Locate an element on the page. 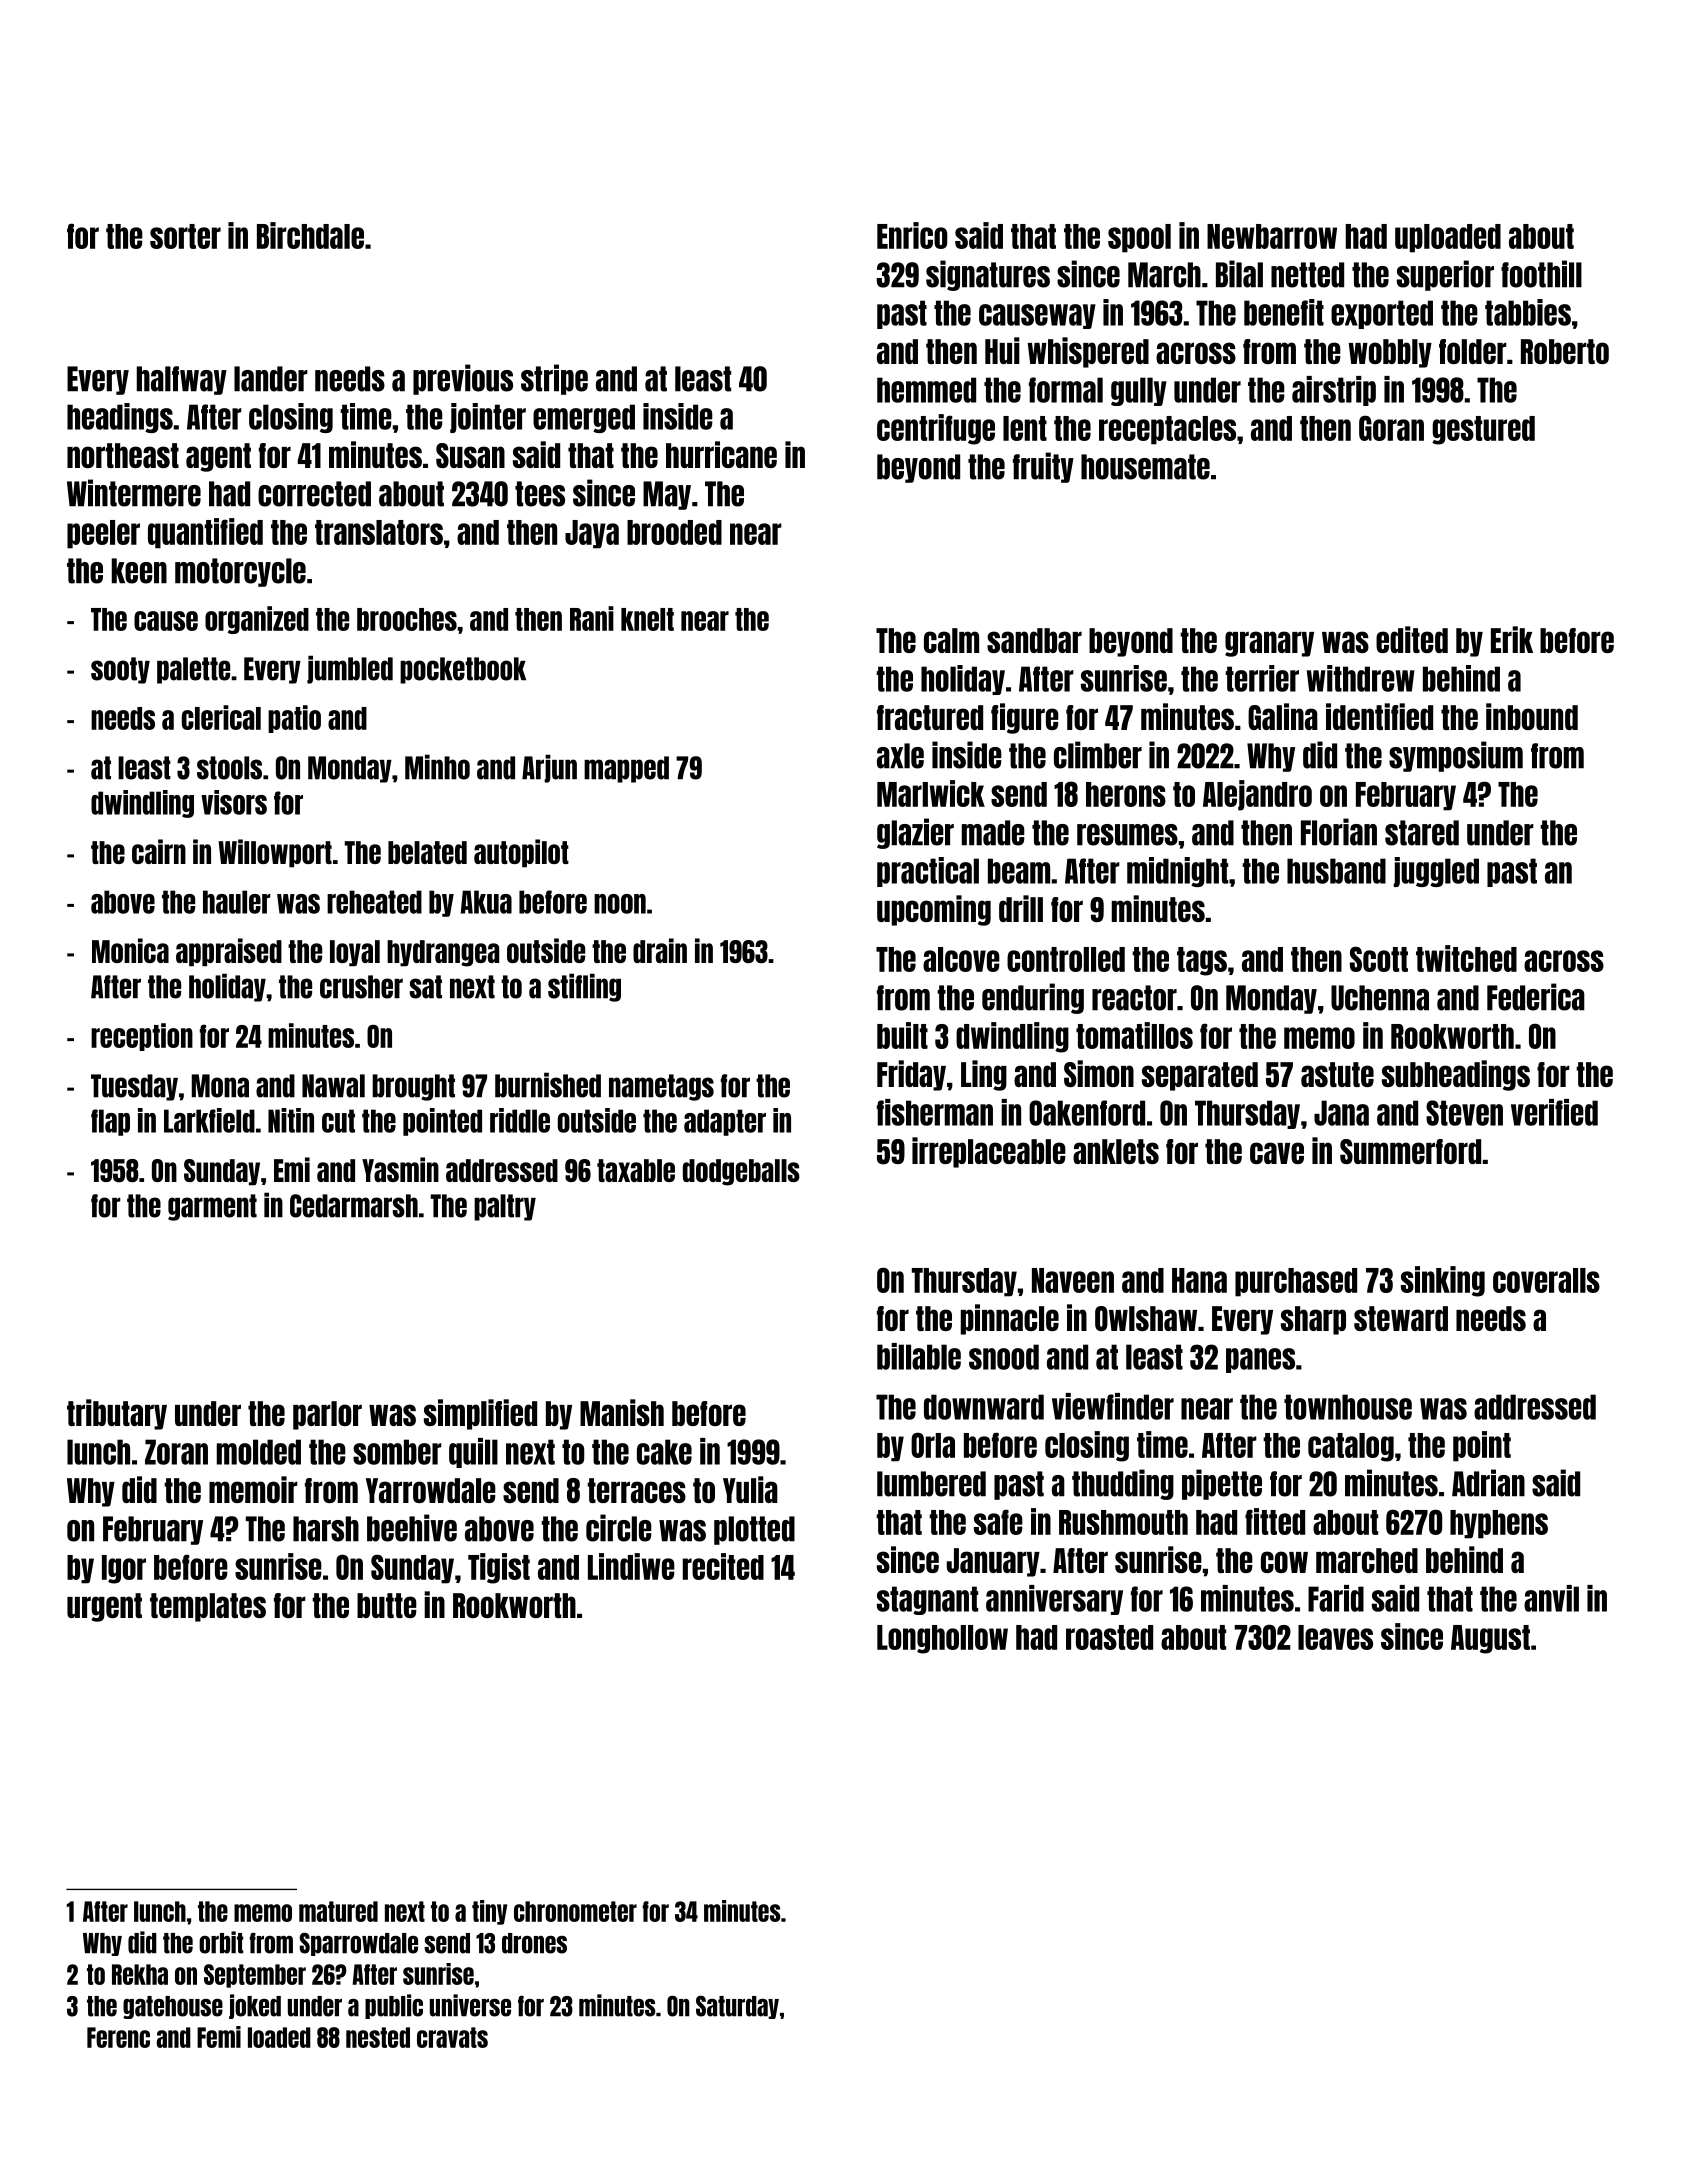 Image resolution: width=1683 pixels, height=2178 pixels. Enrico is located at coordinates (912, 235).
